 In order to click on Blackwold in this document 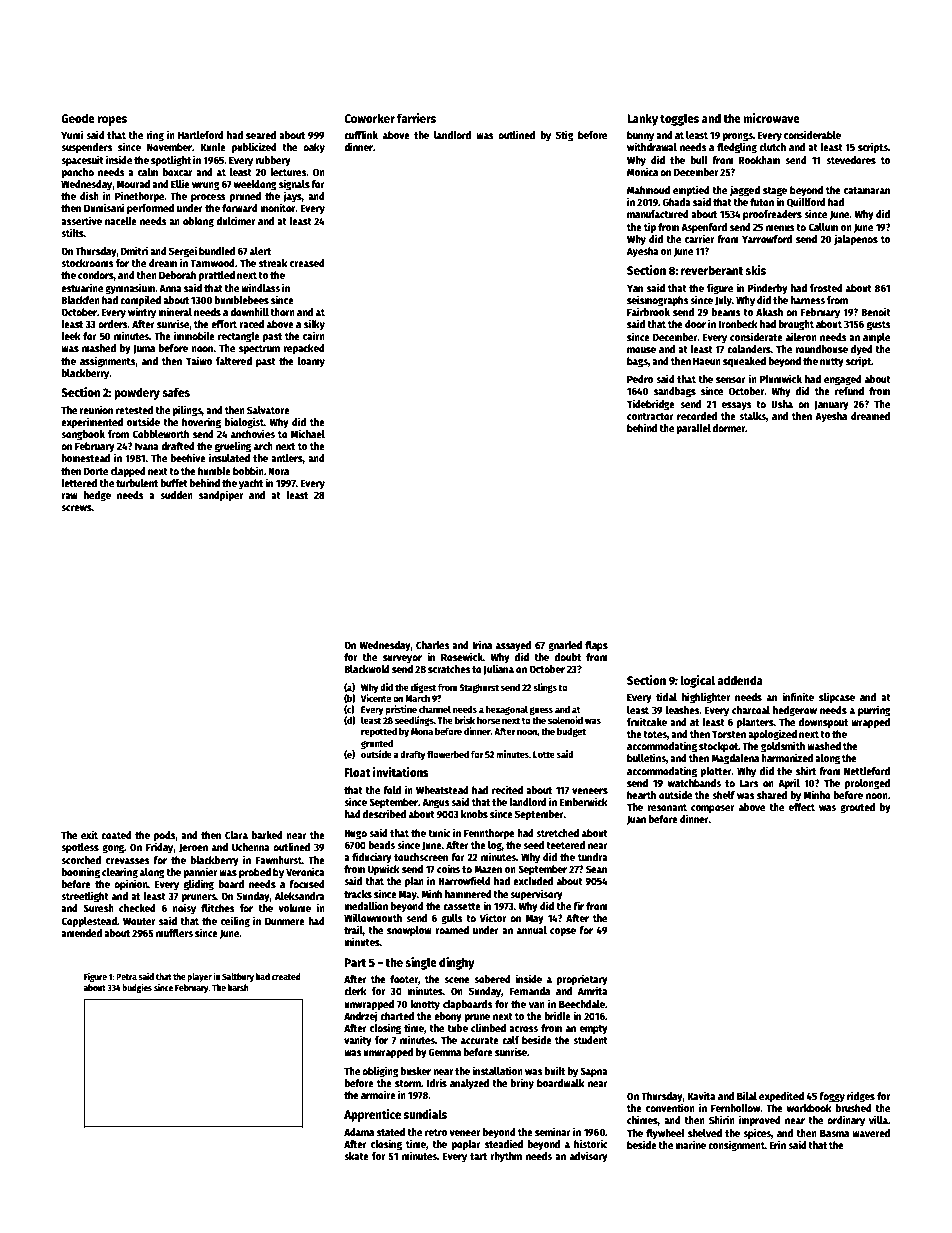, I will do `click(367, 669)`.
